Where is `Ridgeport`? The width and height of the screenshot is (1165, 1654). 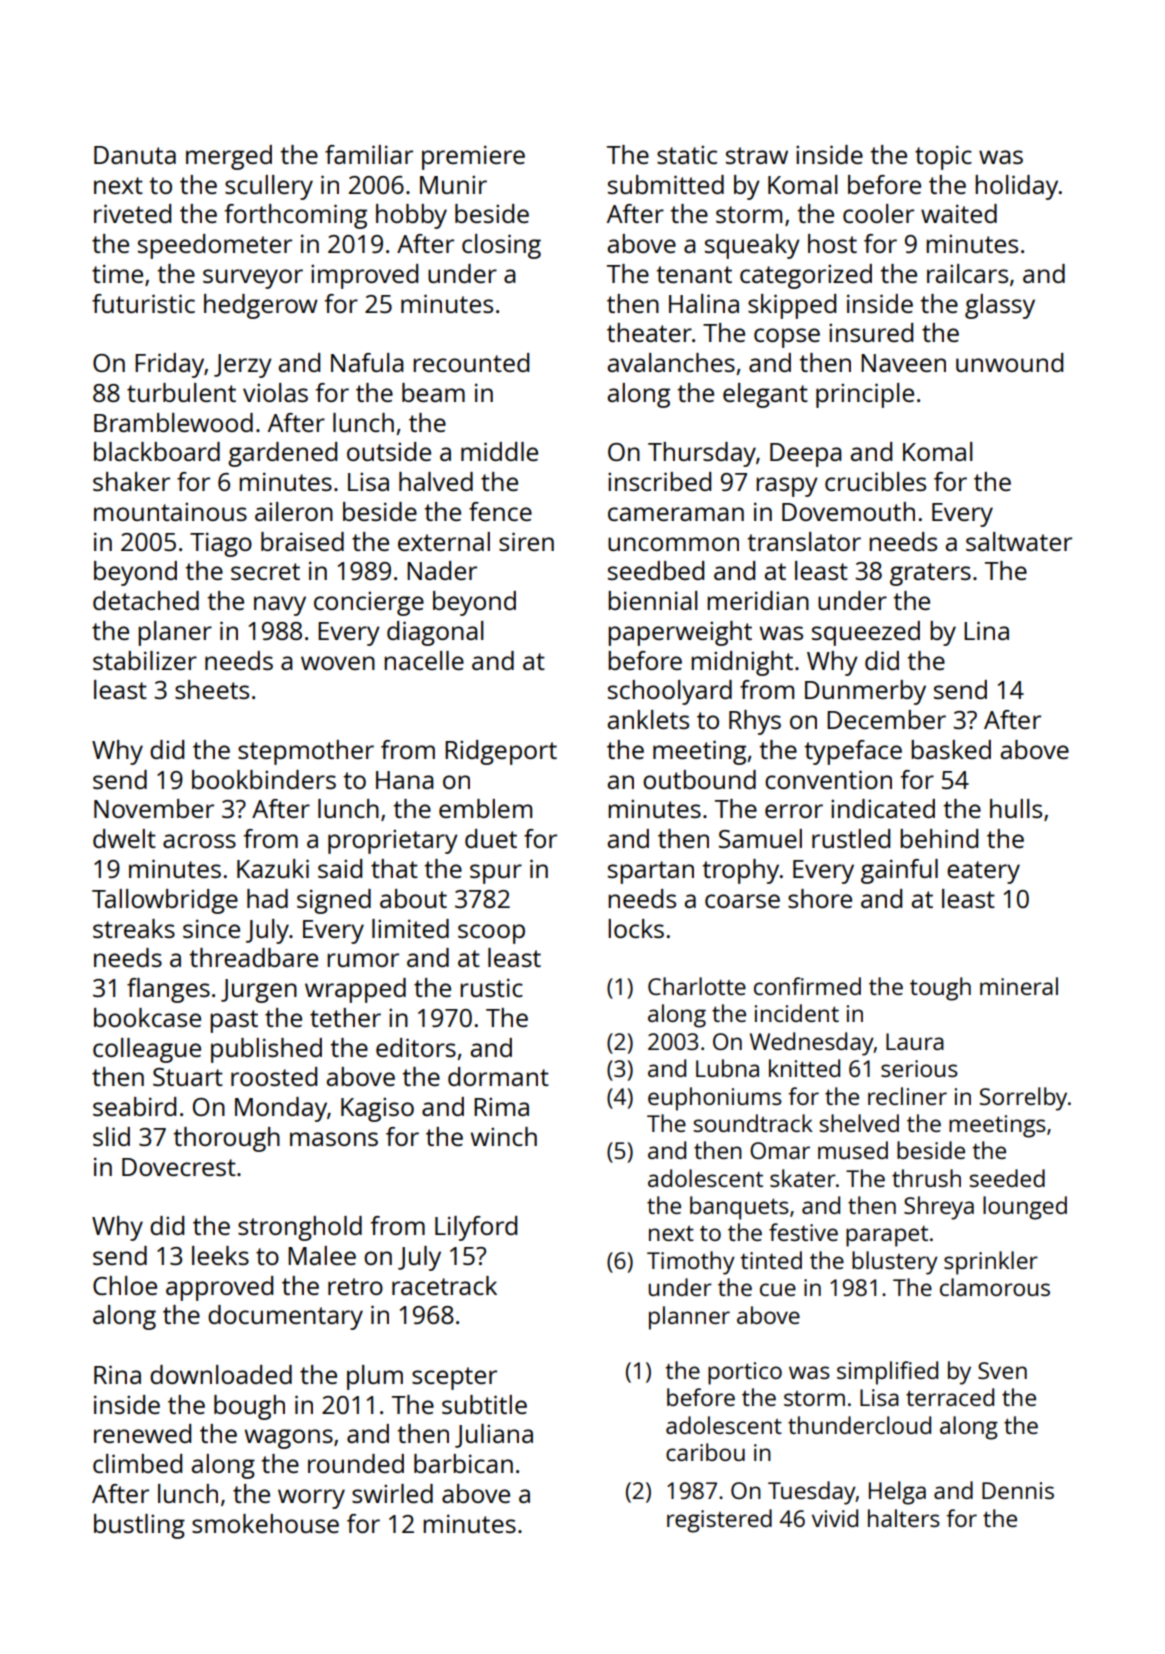 Ridgeport is located at coordinates (501, 752).
